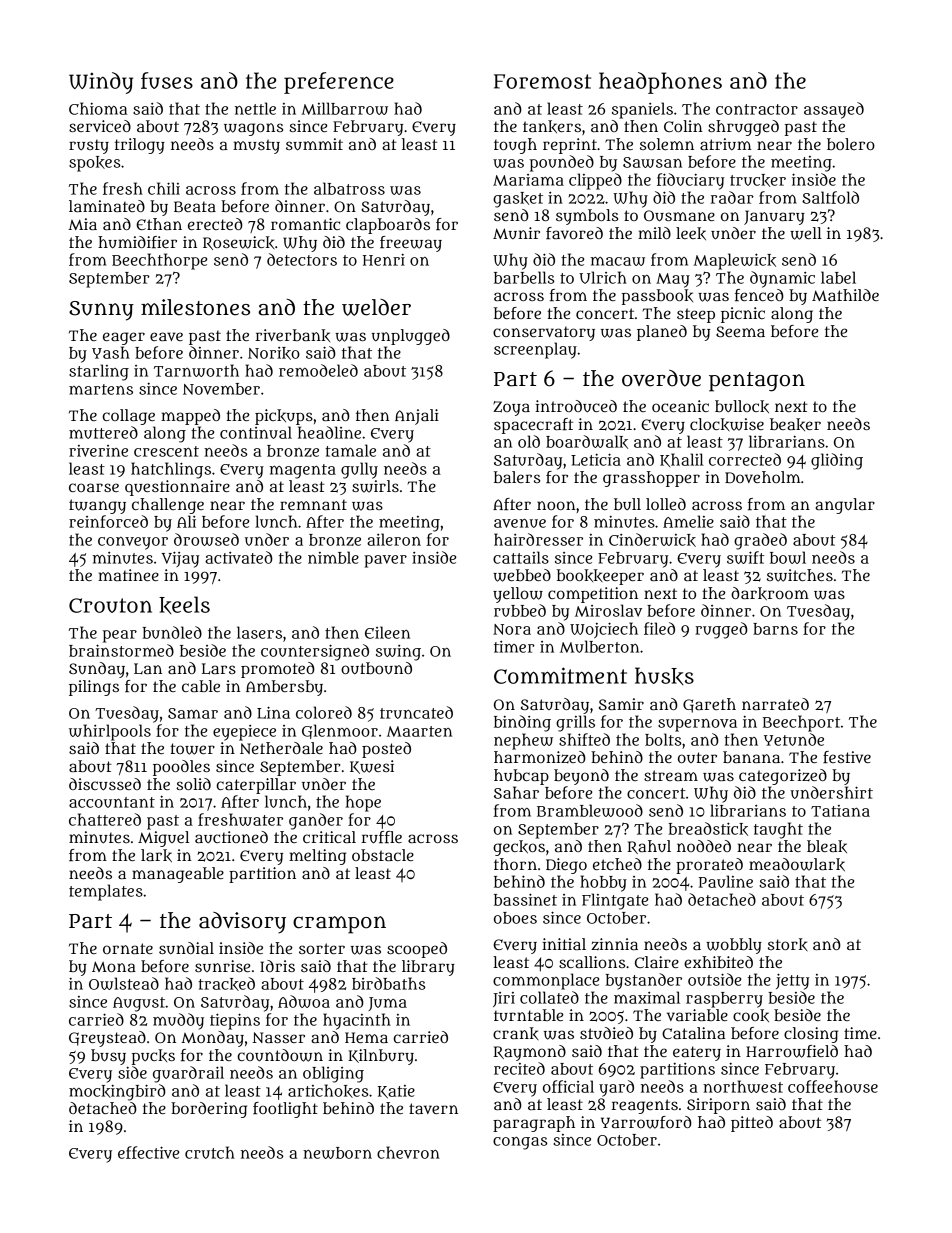 This image has height=1233, width=952. What do you see at coordinates (845, 506) in the image?
I see `angular` at bounding box center [845, 506].
